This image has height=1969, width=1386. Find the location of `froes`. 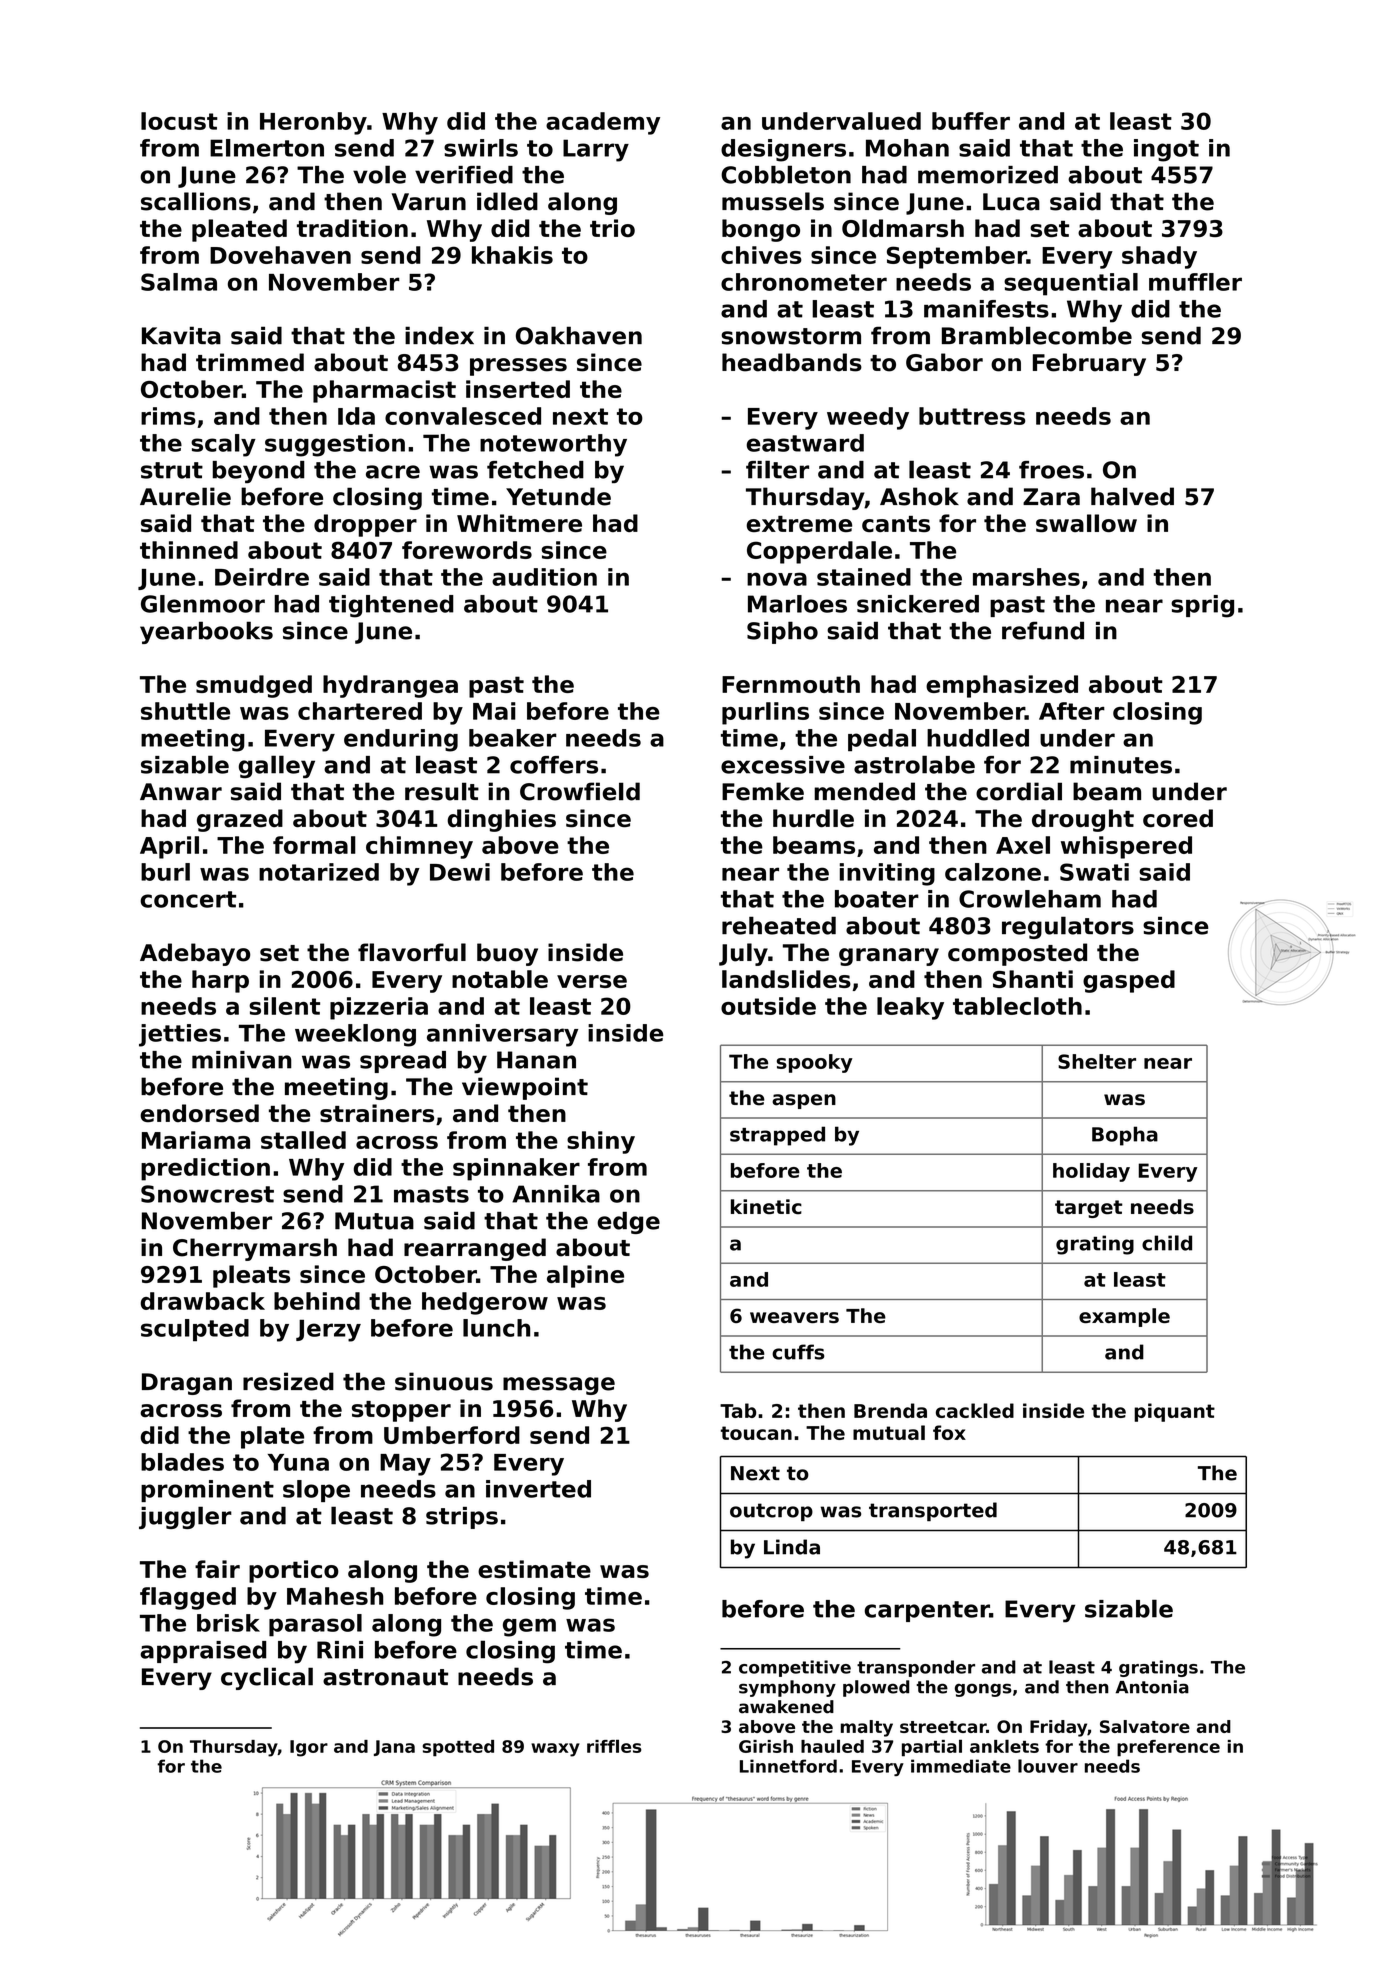

froes is located at coordinates (1051, 470).
